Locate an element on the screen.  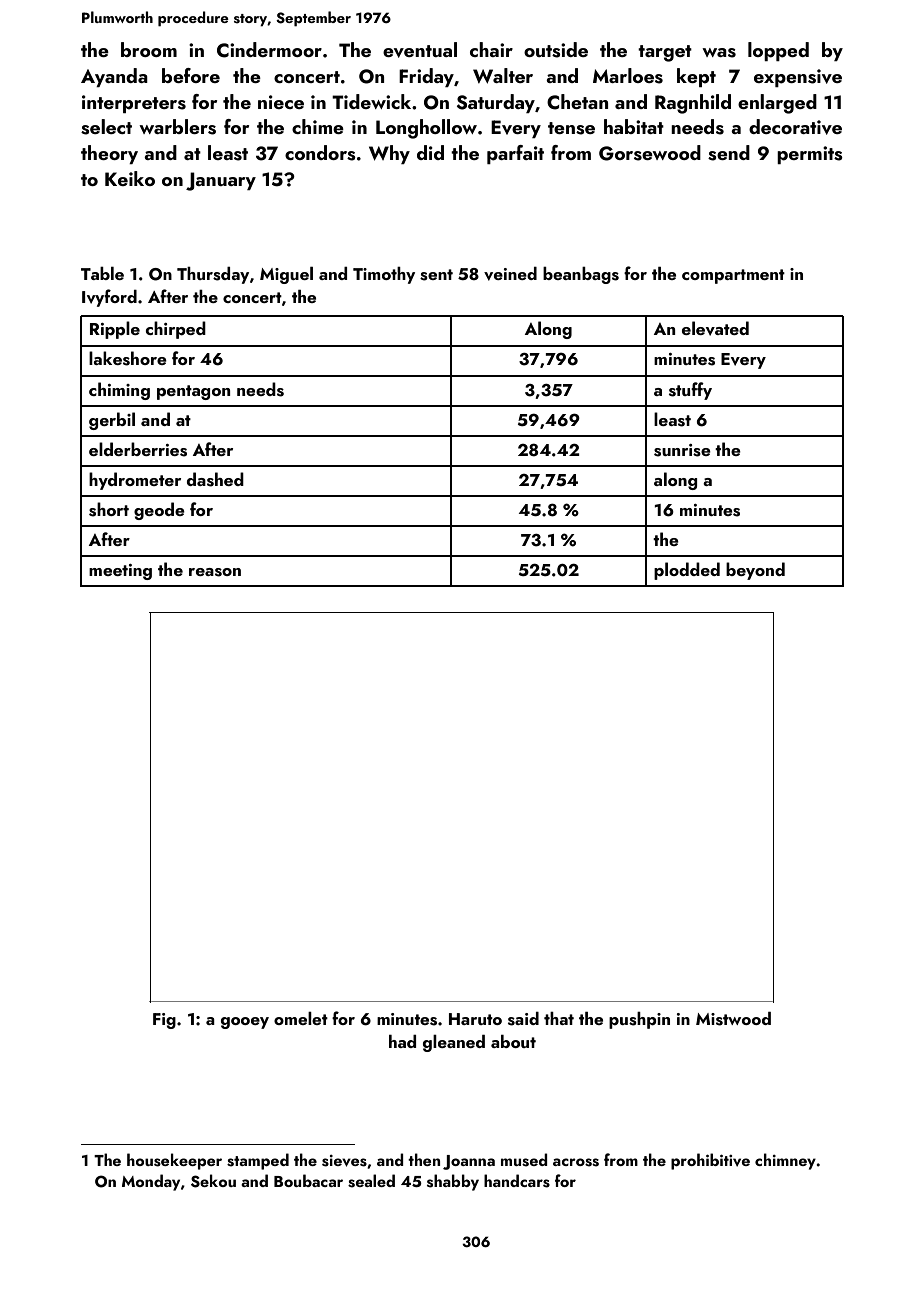
Haruto is located at coordinates (475, 1019).
